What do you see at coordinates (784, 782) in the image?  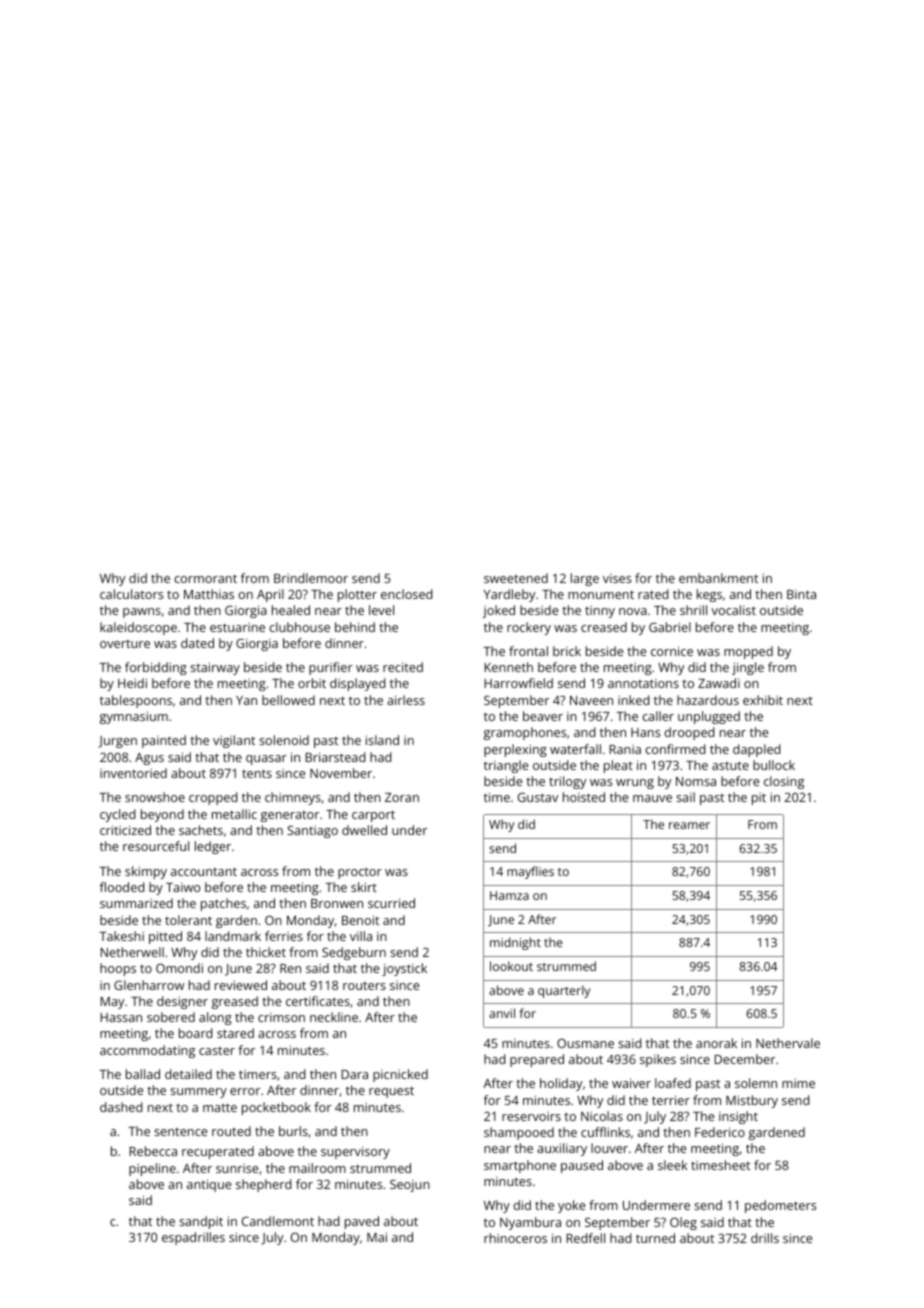 I see `closing` at bounding box center [784, 782].
